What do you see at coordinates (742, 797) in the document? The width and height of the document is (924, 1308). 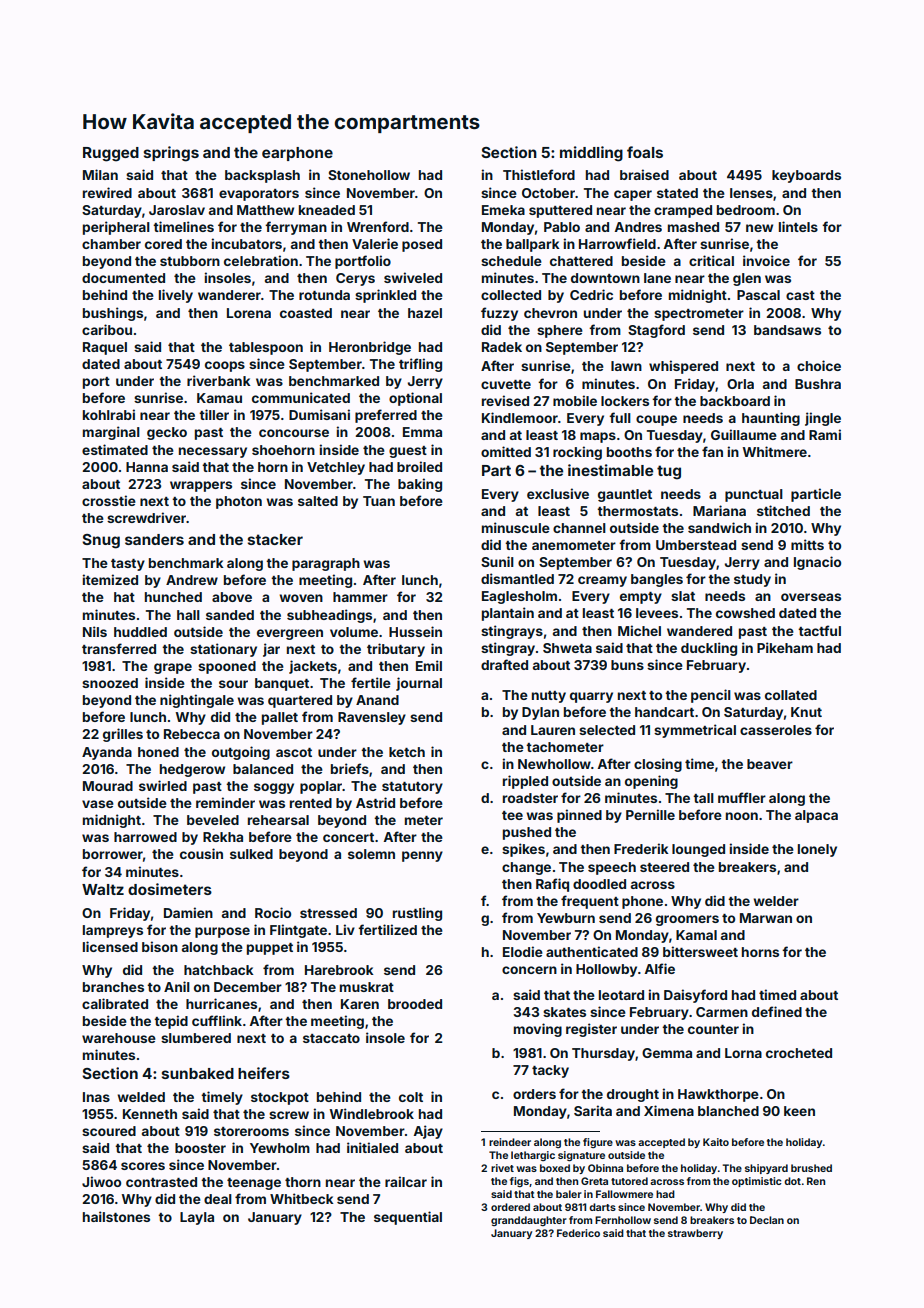 I see `muffler` at bounding box center [742, 797].
